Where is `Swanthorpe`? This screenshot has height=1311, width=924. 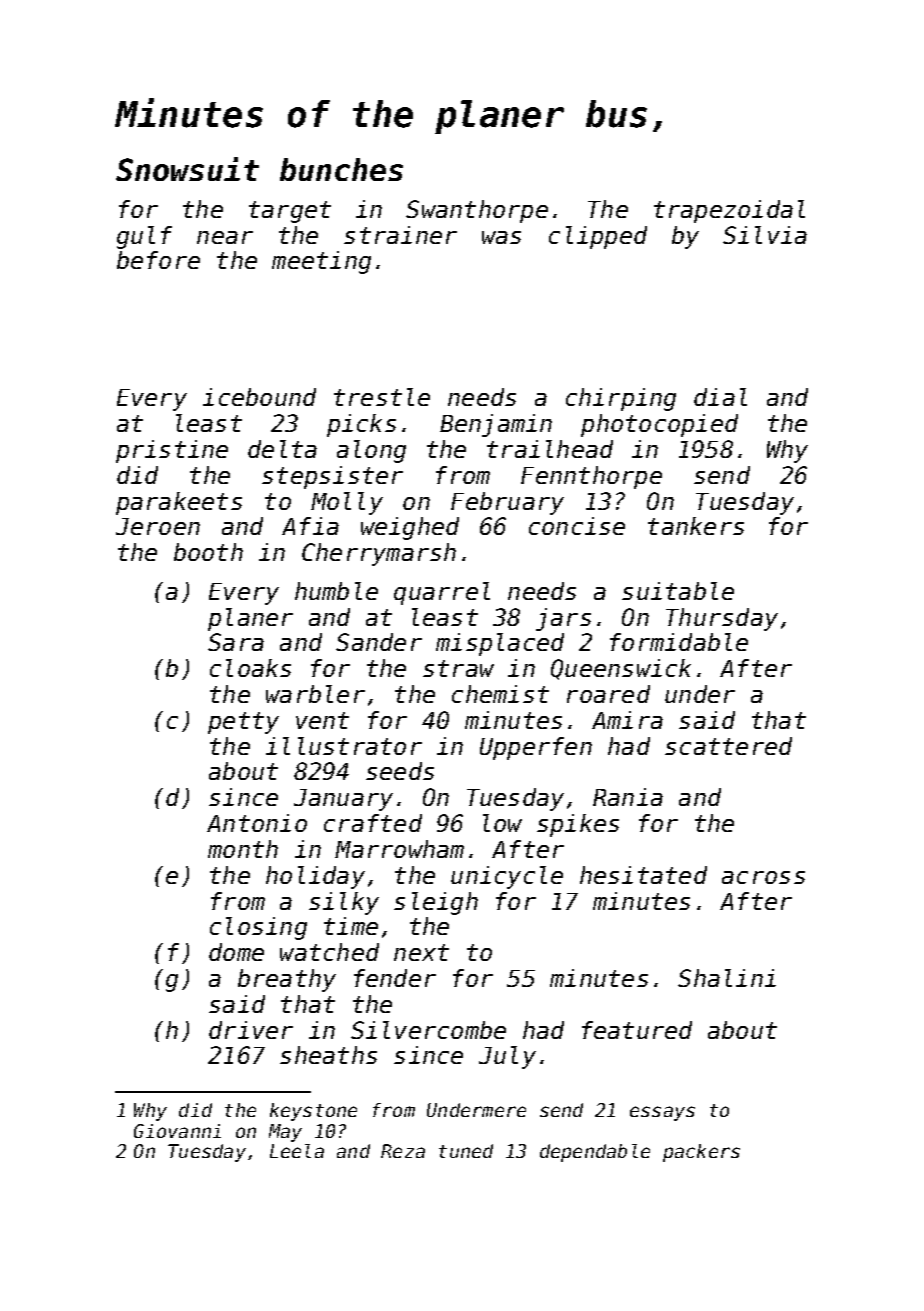
Swanthorpe is located at coordinates (477, 211).
